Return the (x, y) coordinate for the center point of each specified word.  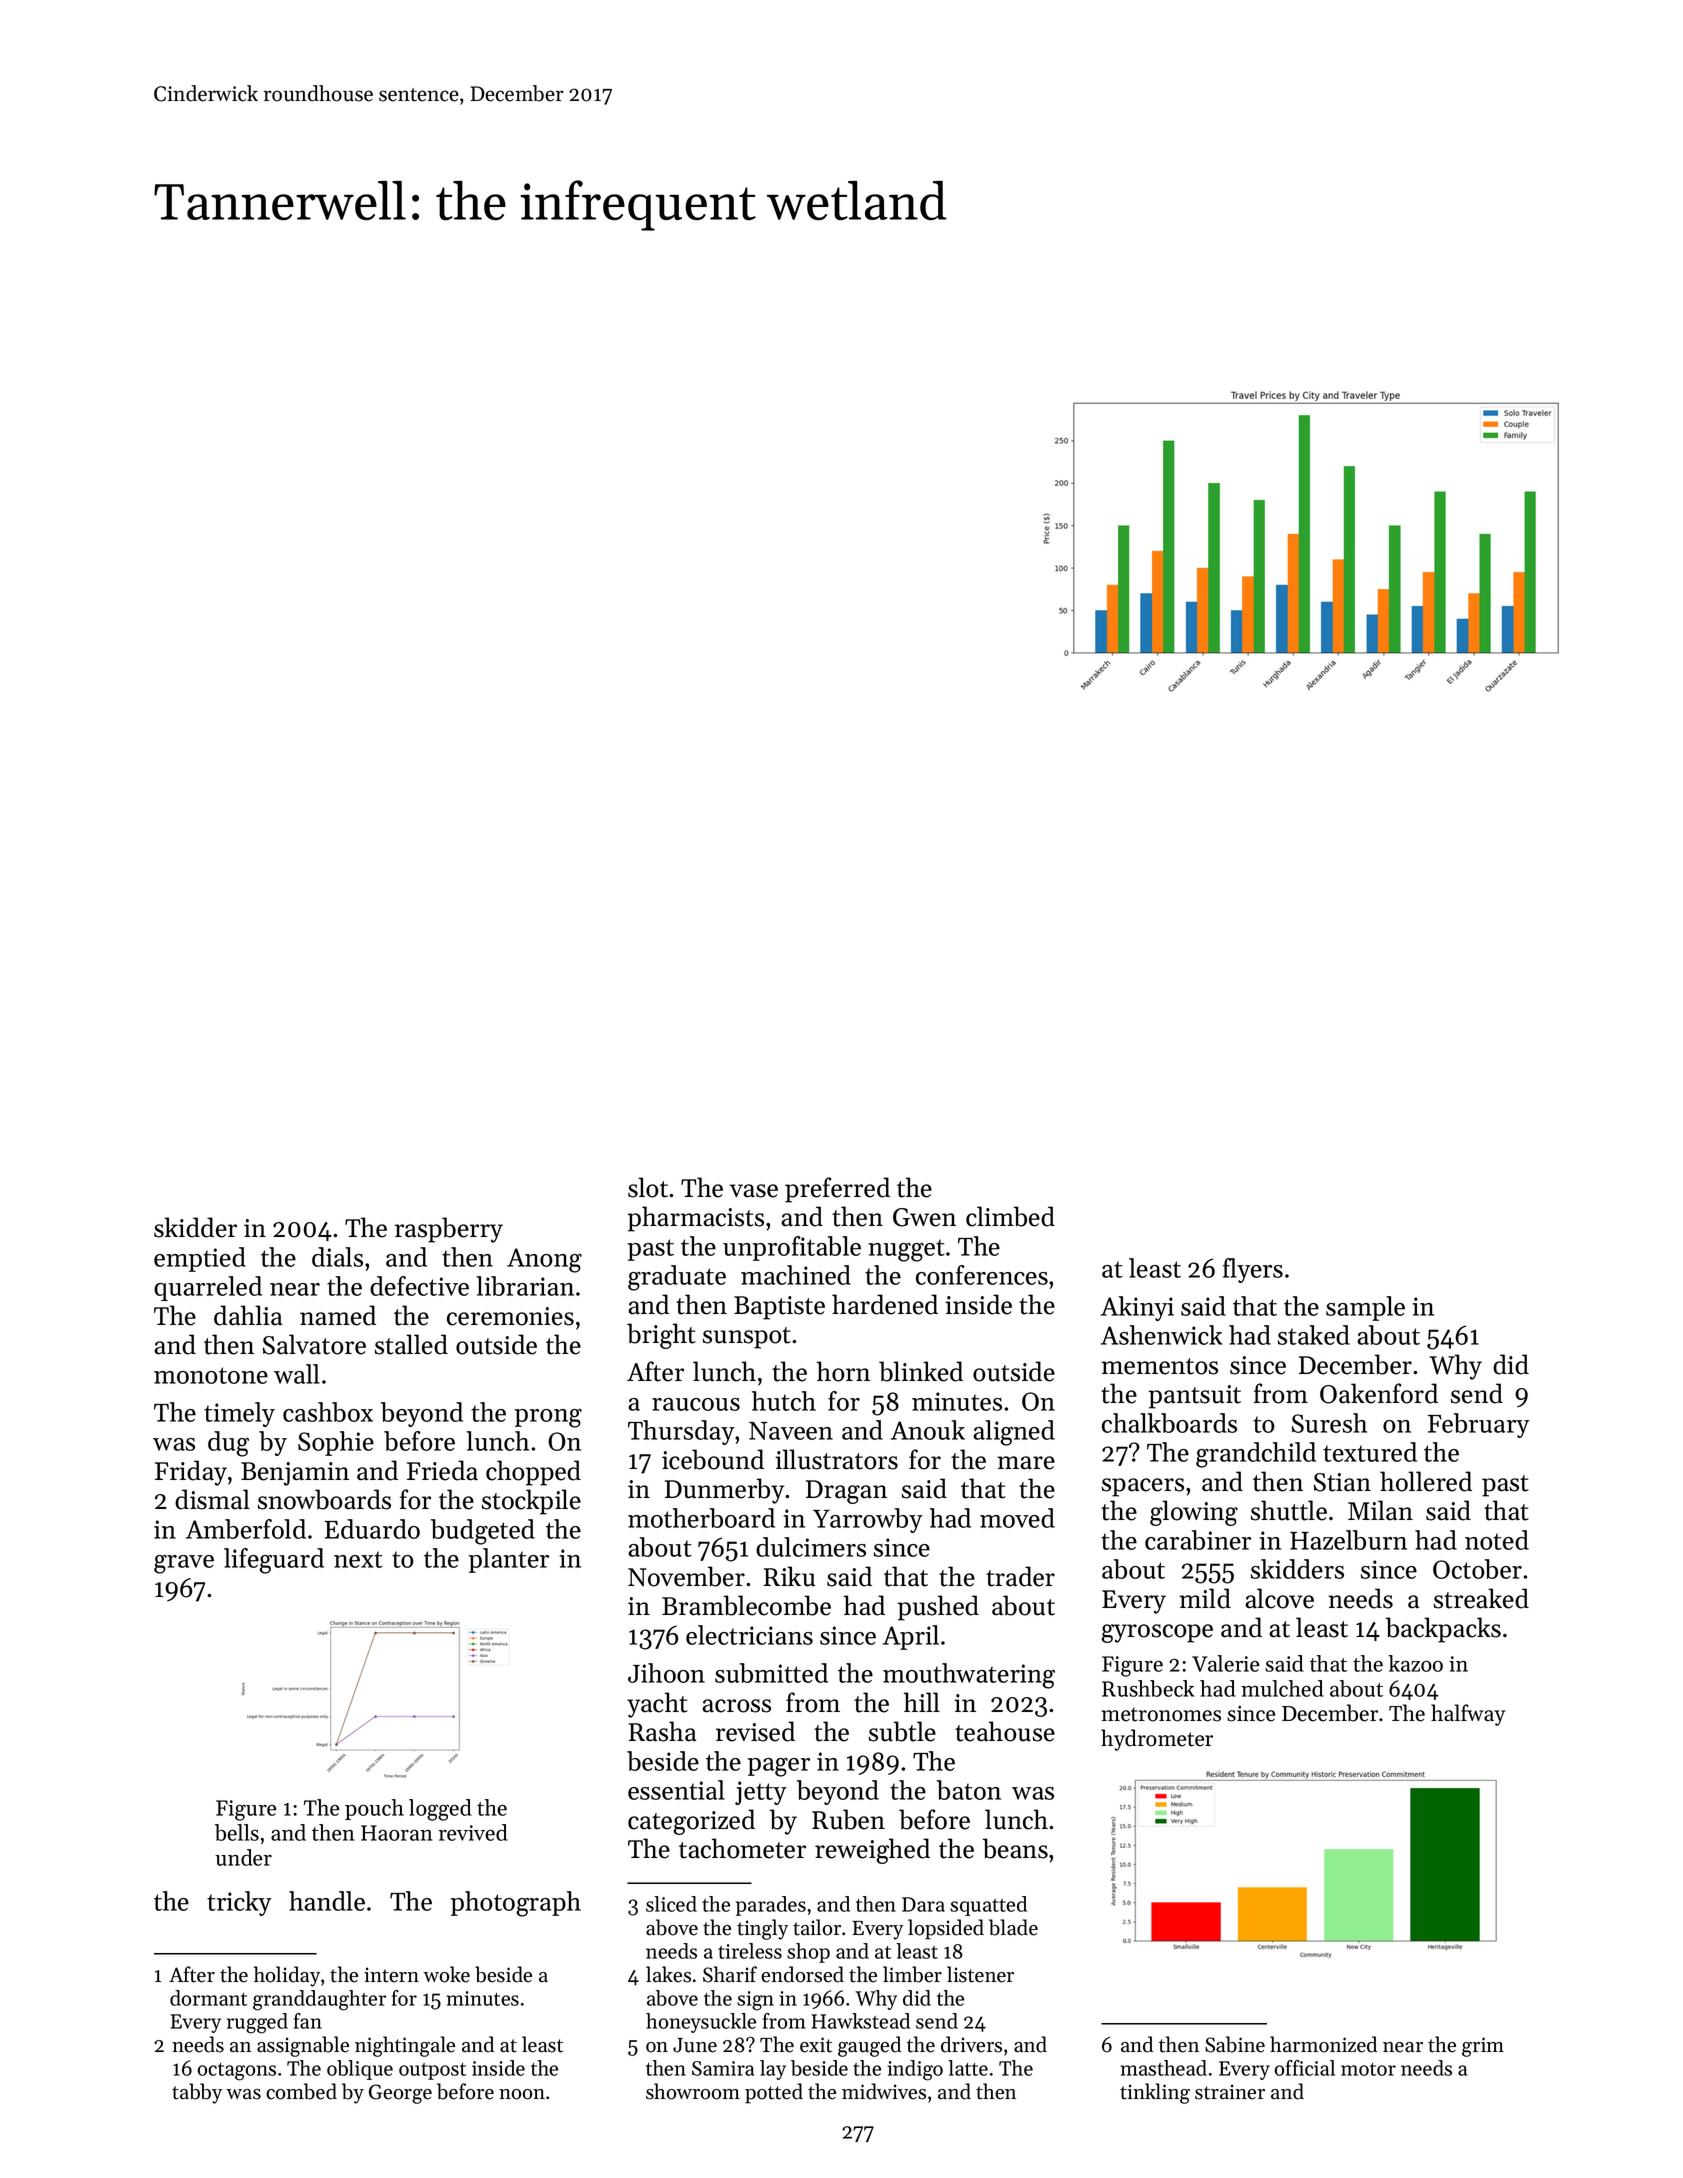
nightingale (405, 2046)
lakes (668, 1974)
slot (648, 1187)
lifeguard (274, 1561)
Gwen (924, 1217)
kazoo (1415, 1663)
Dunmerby (724, 1491)
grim (1483, 2047)
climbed (1010, 1216)
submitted (771, 1673)
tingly (762, 1929)
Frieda (442, 1470)
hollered (1426, 1481)
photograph (516, 1904)
